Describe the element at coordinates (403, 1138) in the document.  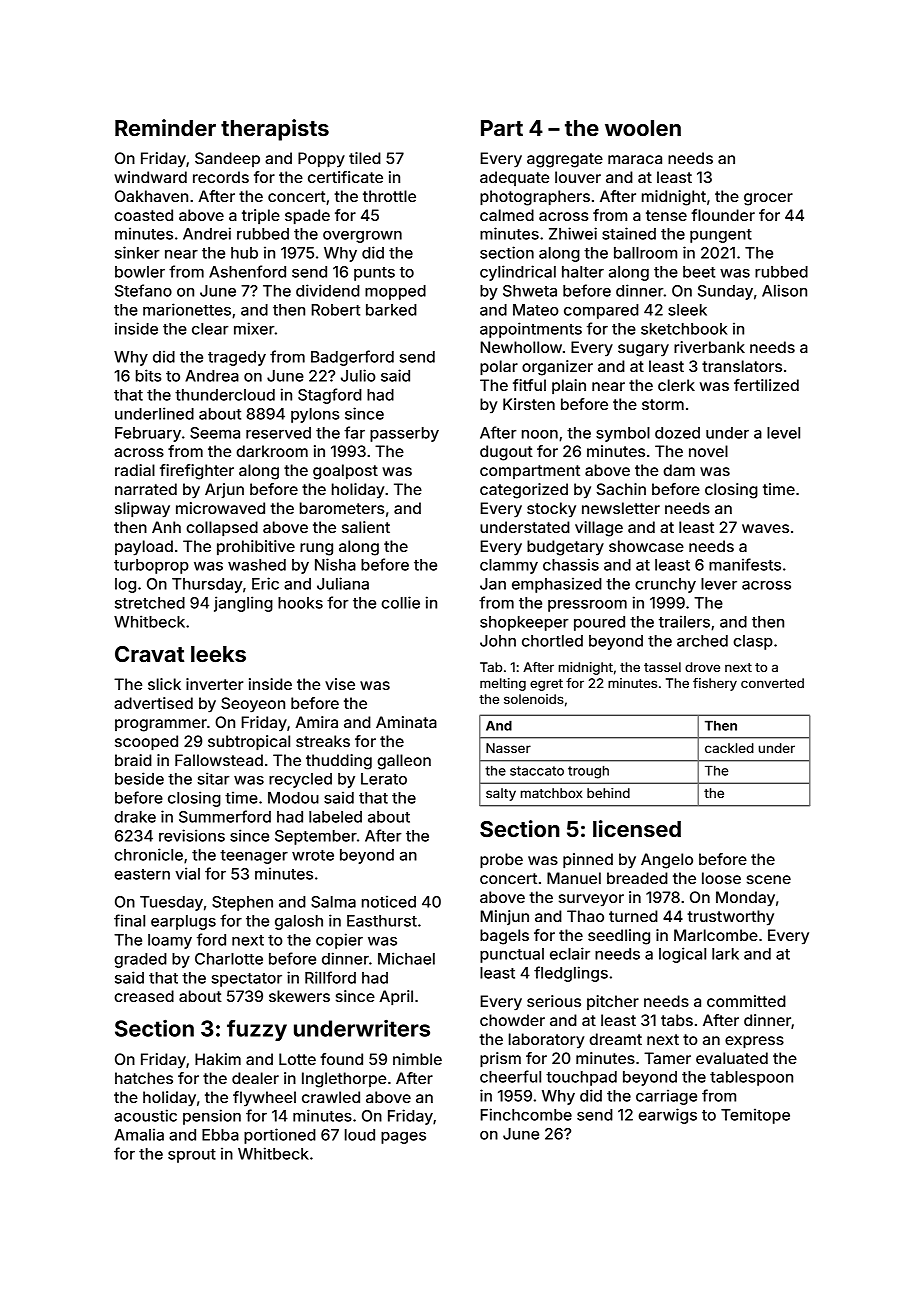
I see `pages` at that location.
